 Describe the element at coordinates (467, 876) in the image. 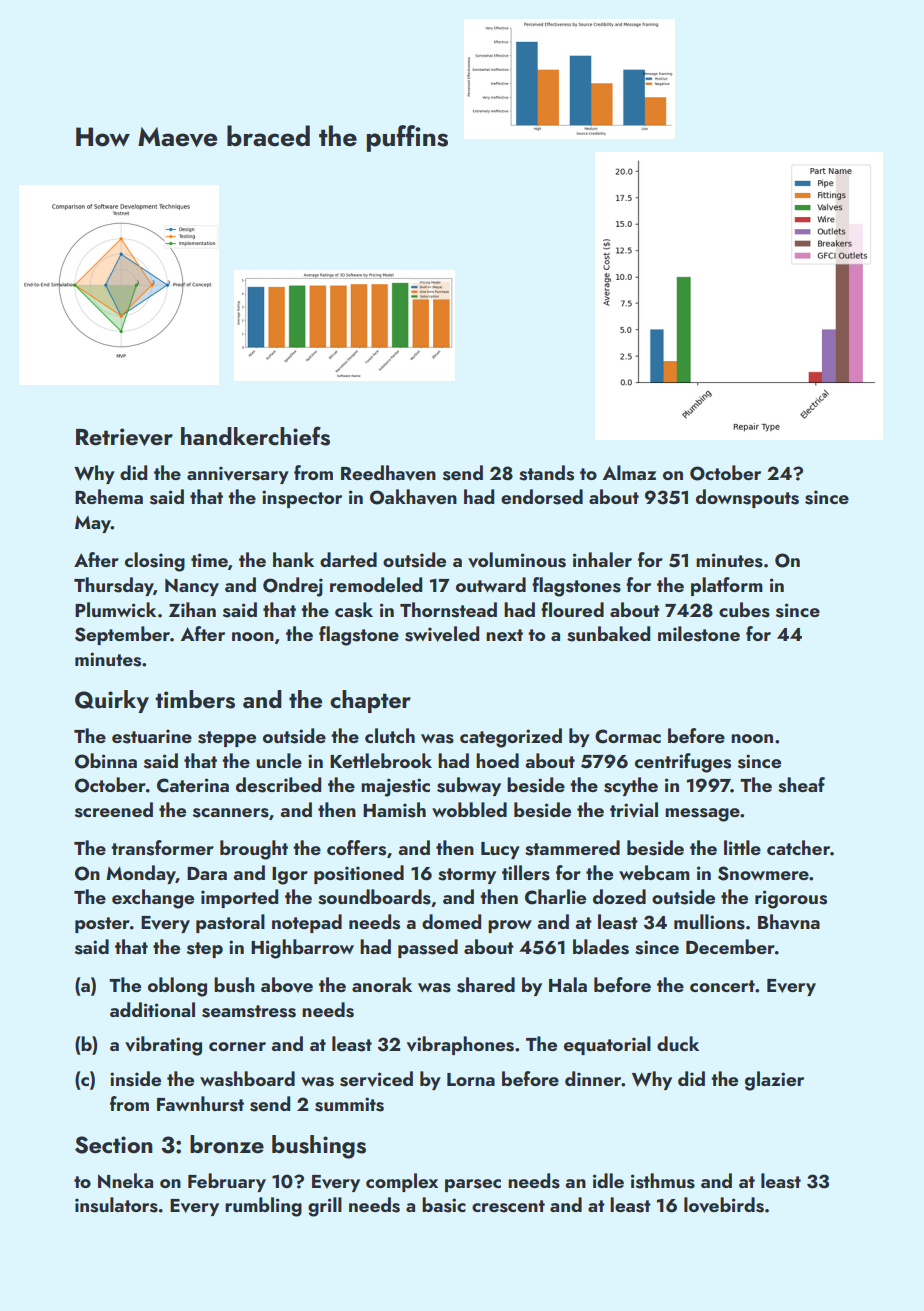

I see `stormy` at that location.
